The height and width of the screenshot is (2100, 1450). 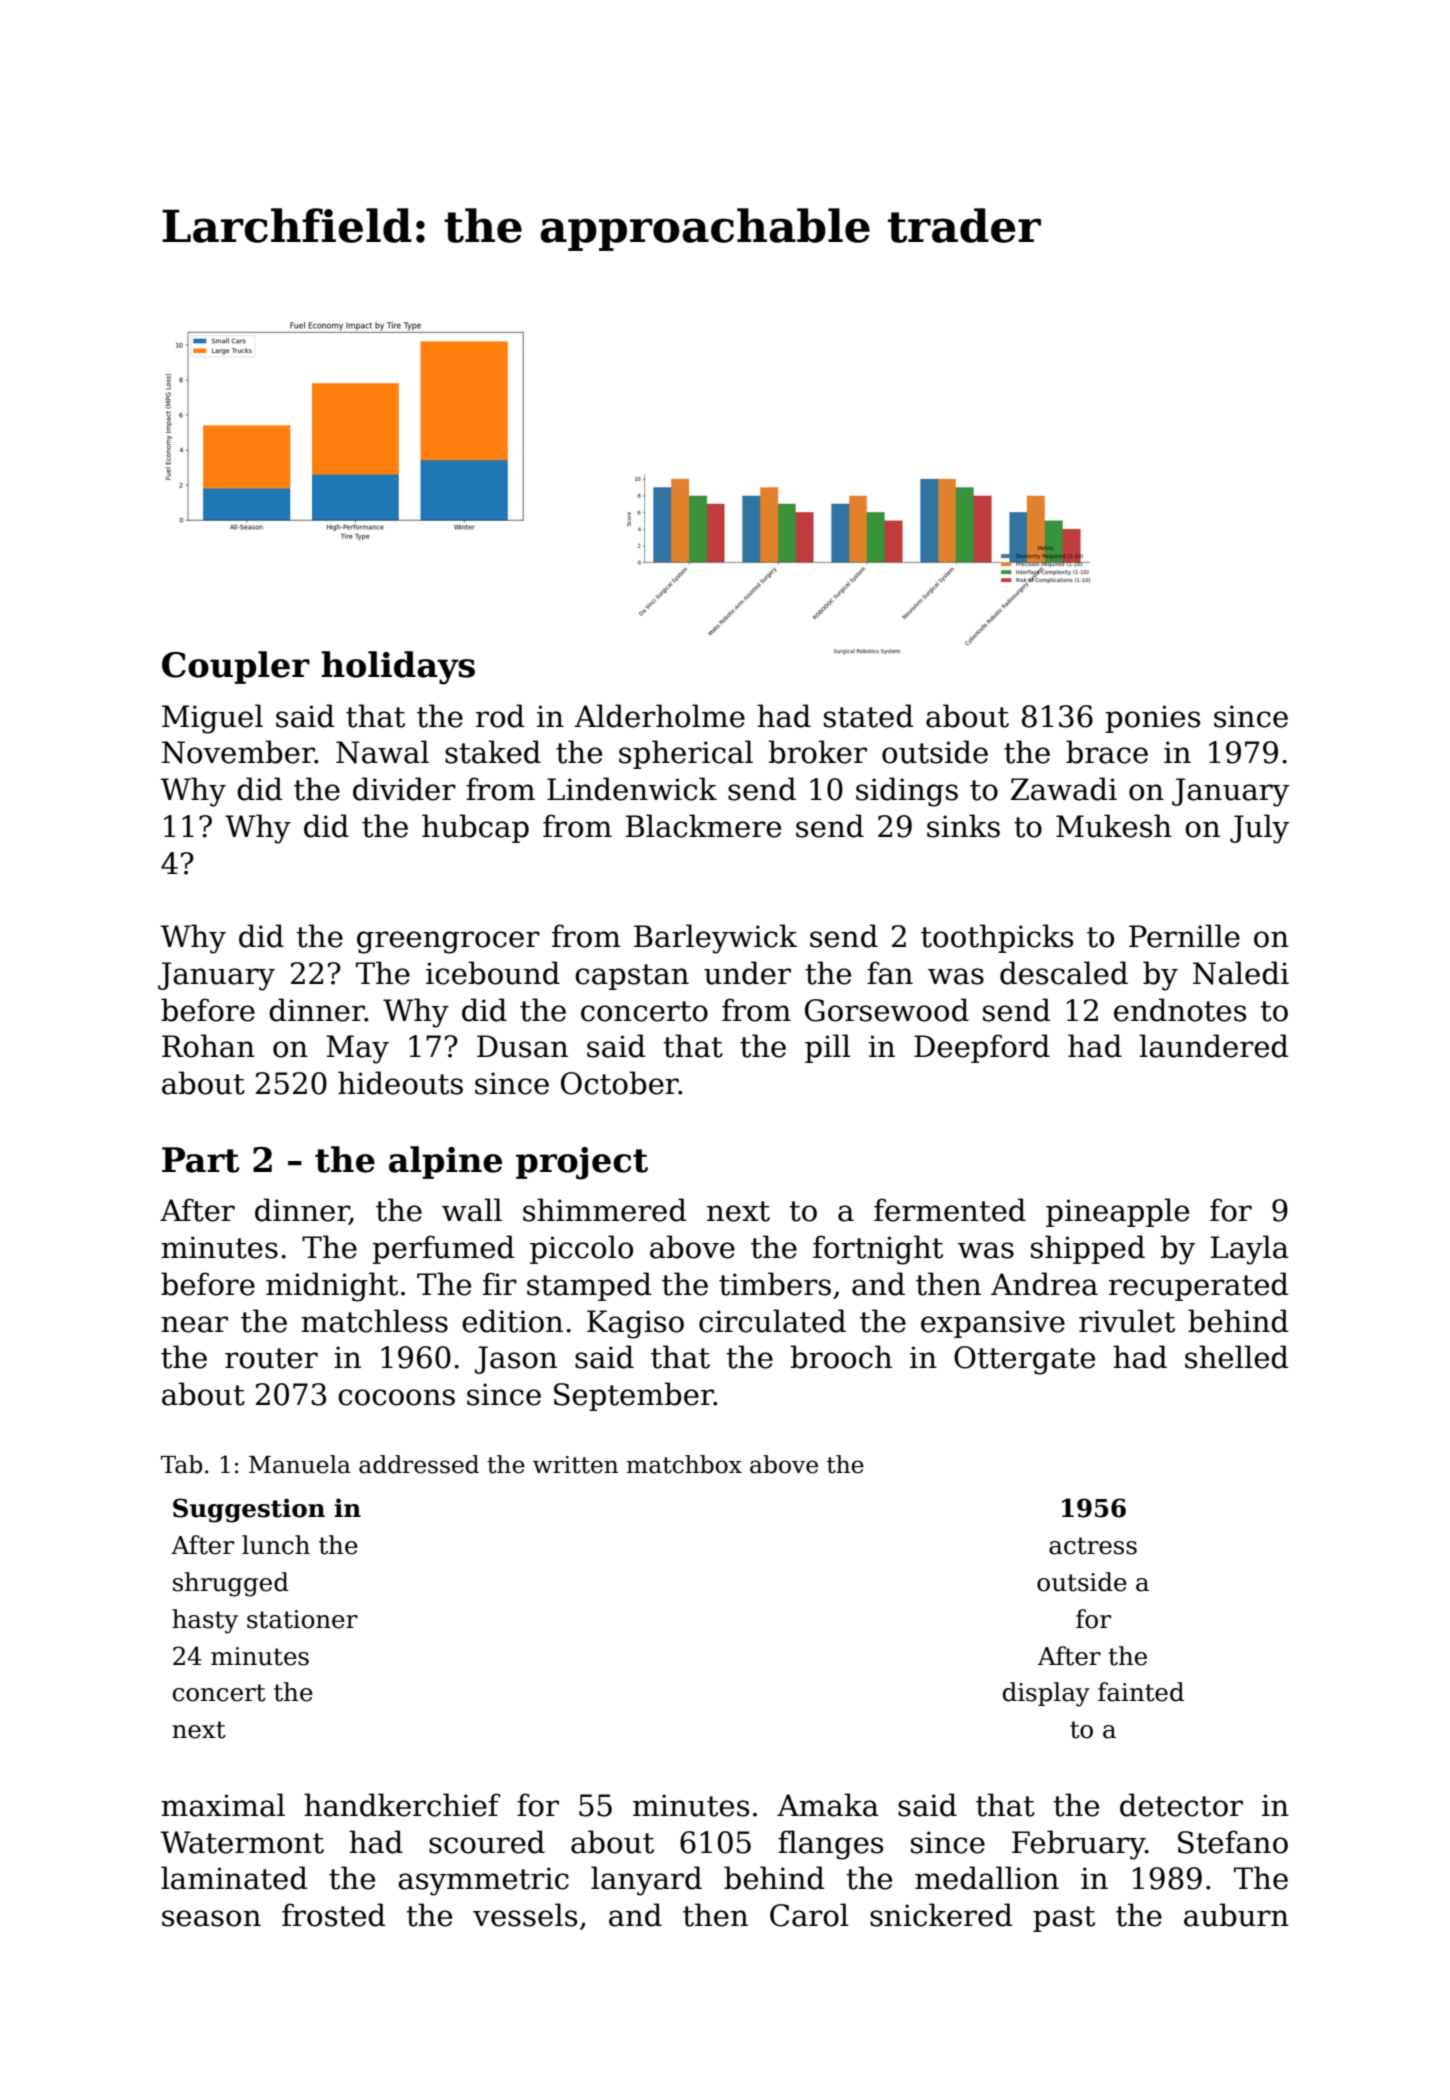 I want to click on matchbox, so click(x=684, y=1464).
